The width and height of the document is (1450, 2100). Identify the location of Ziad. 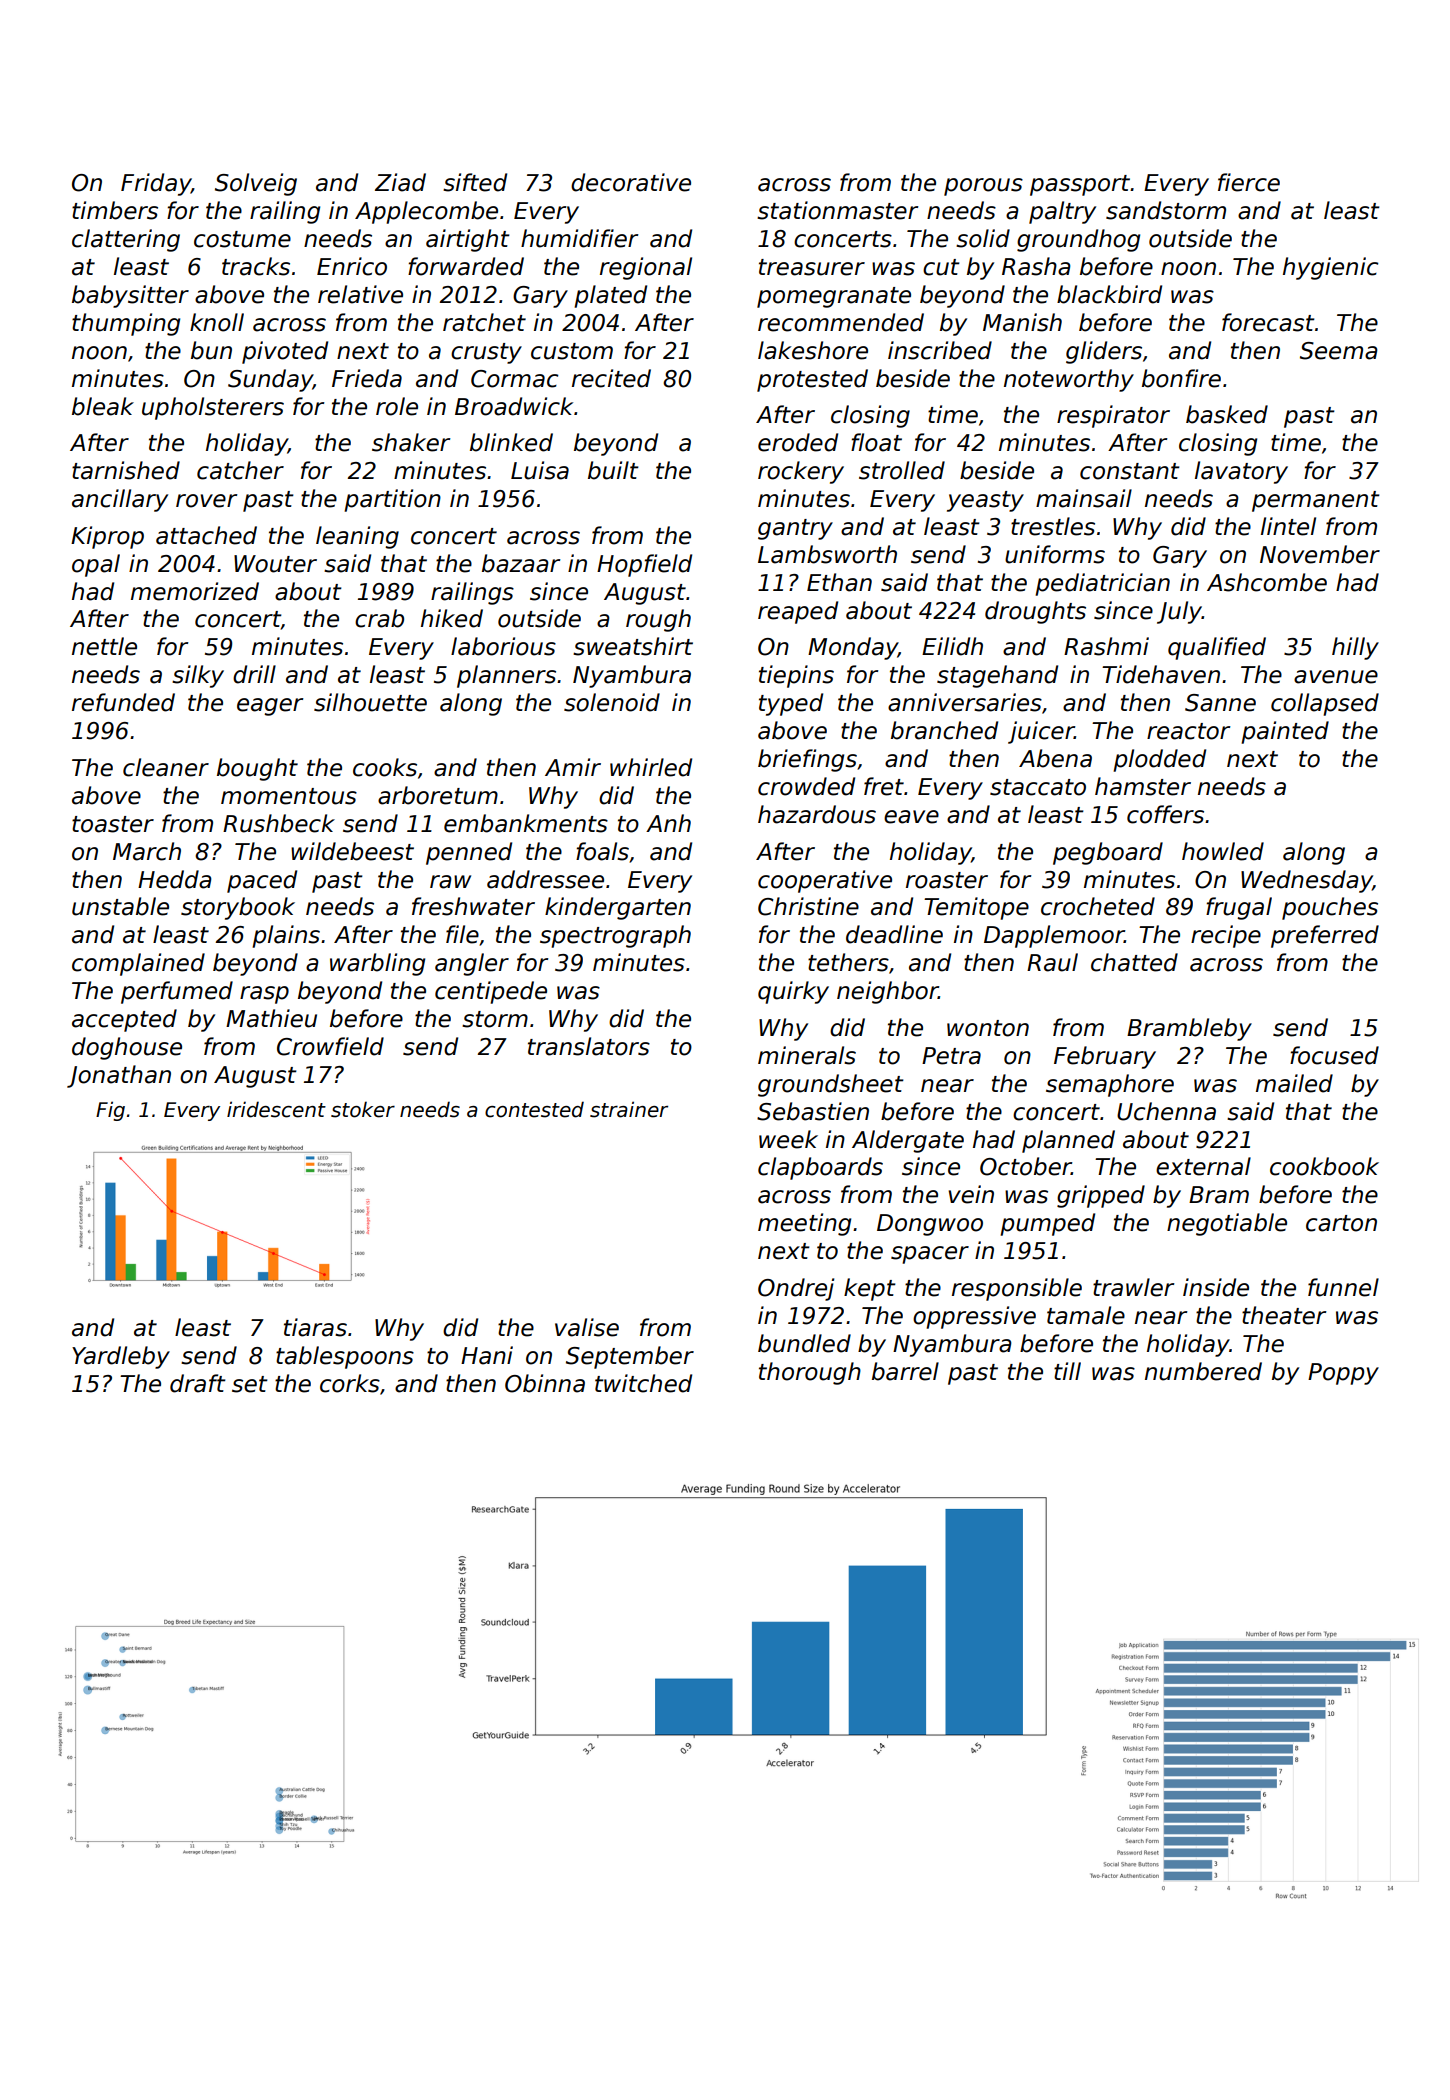
(400, 182).
